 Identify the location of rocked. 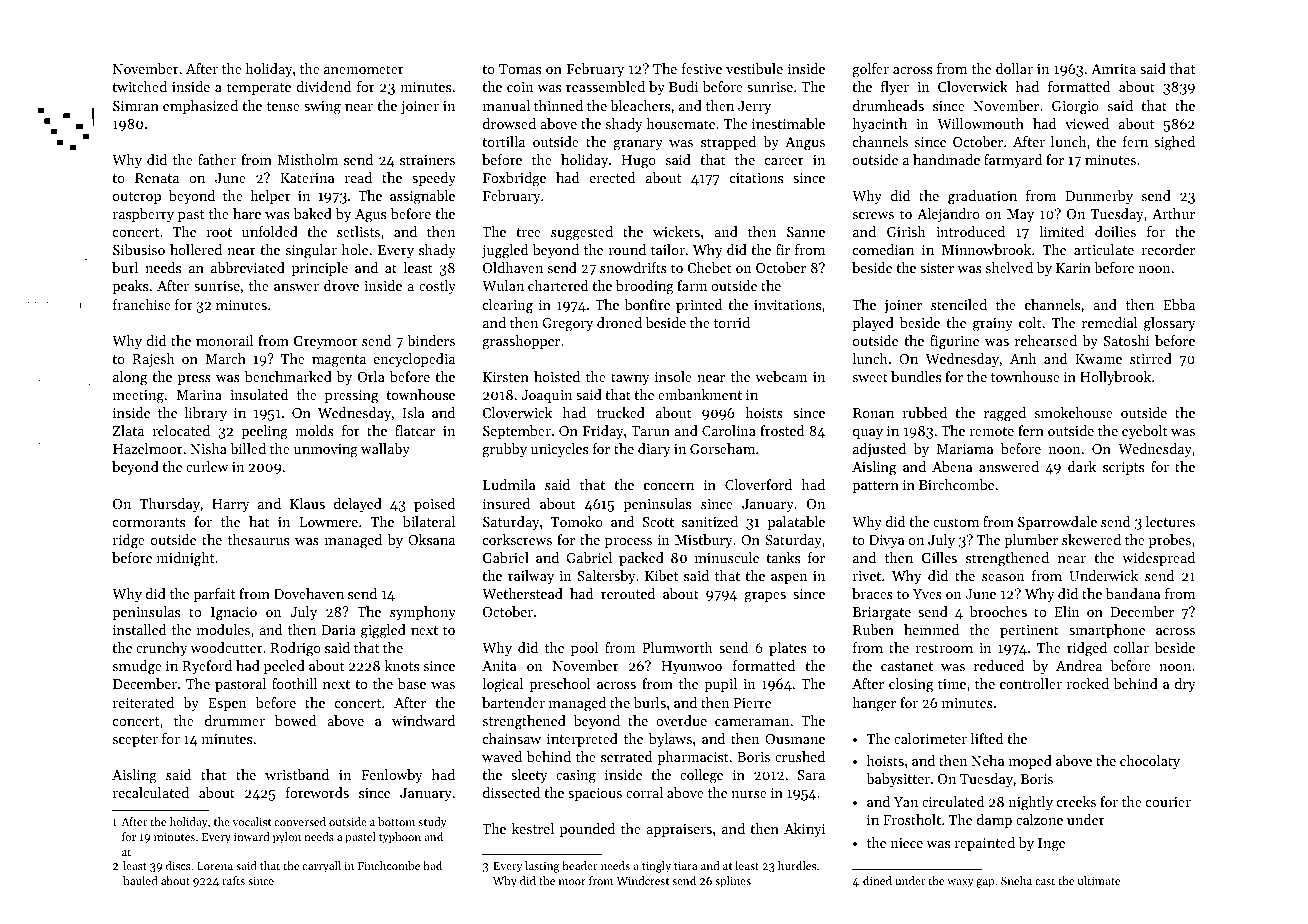
(1088, 683).
